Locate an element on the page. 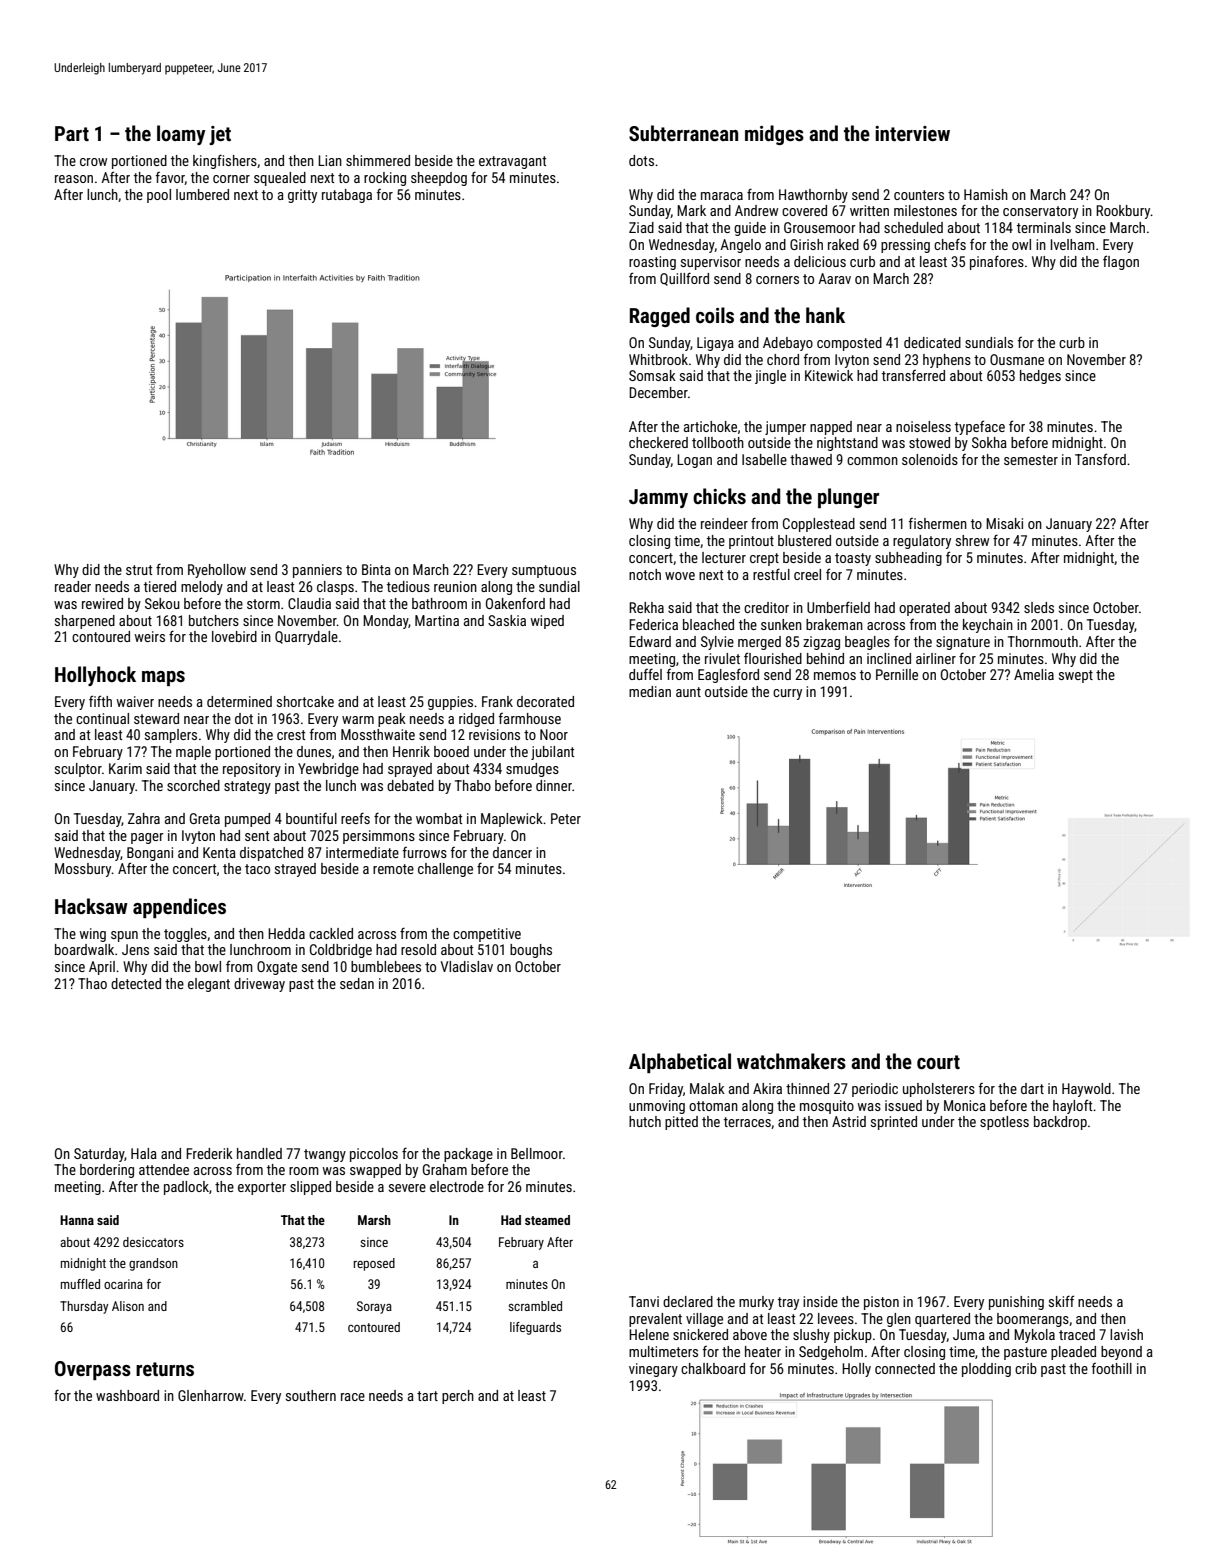  strut is located at coordinates (139, 570).
